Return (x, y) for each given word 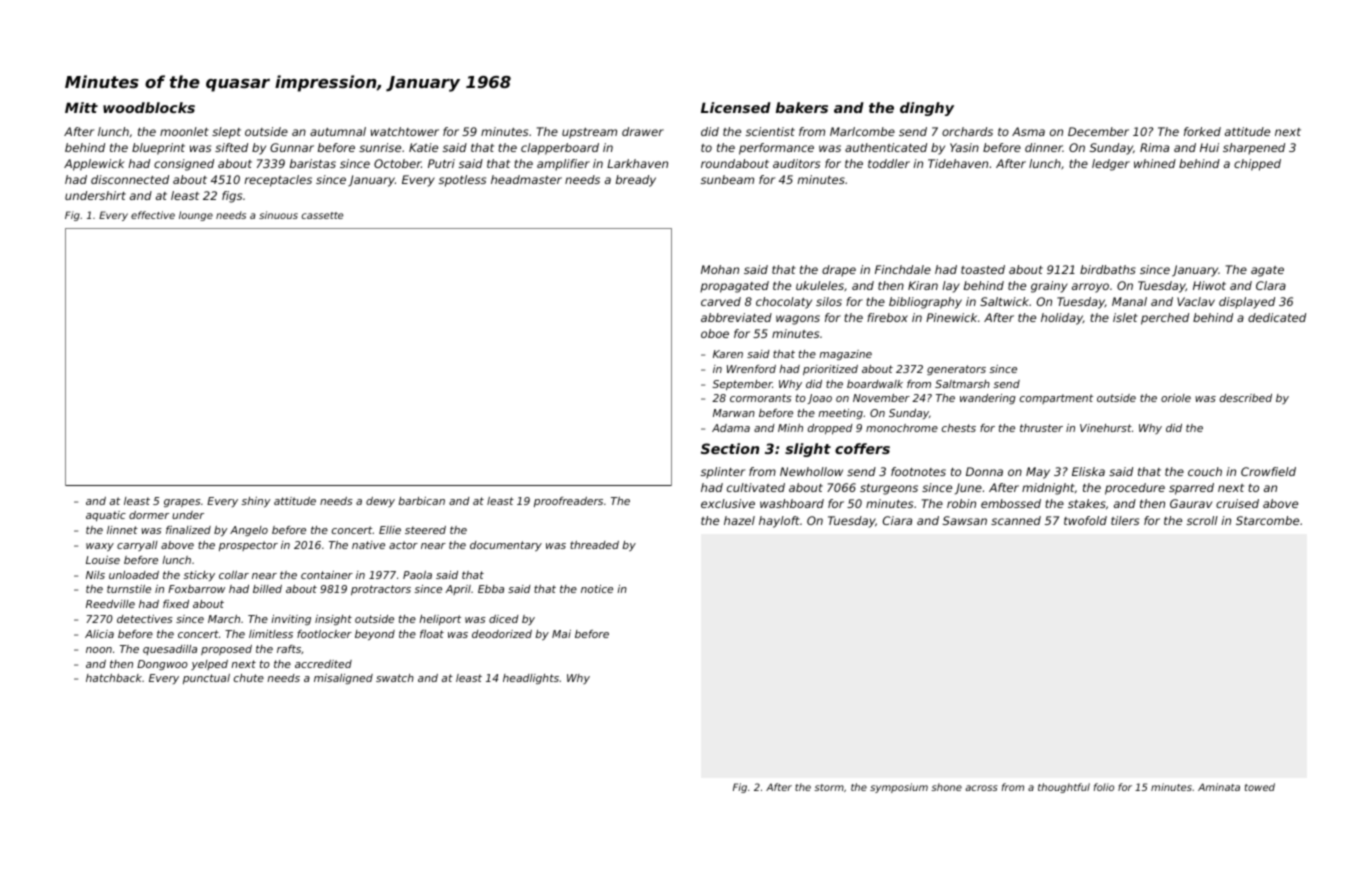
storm (829, 787)
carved (721, 301)
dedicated (1277, 317)
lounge (196, 216)
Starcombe (1267, 520)
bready (636, 181)
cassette (322, 215)
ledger (1111, 165)
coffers (862, 448)
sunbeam (727, 179)
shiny (255, 502)
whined (1155, 163)
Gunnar (292, 147)
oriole (1176, 398)
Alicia (99, 634)
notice (597, 589)
